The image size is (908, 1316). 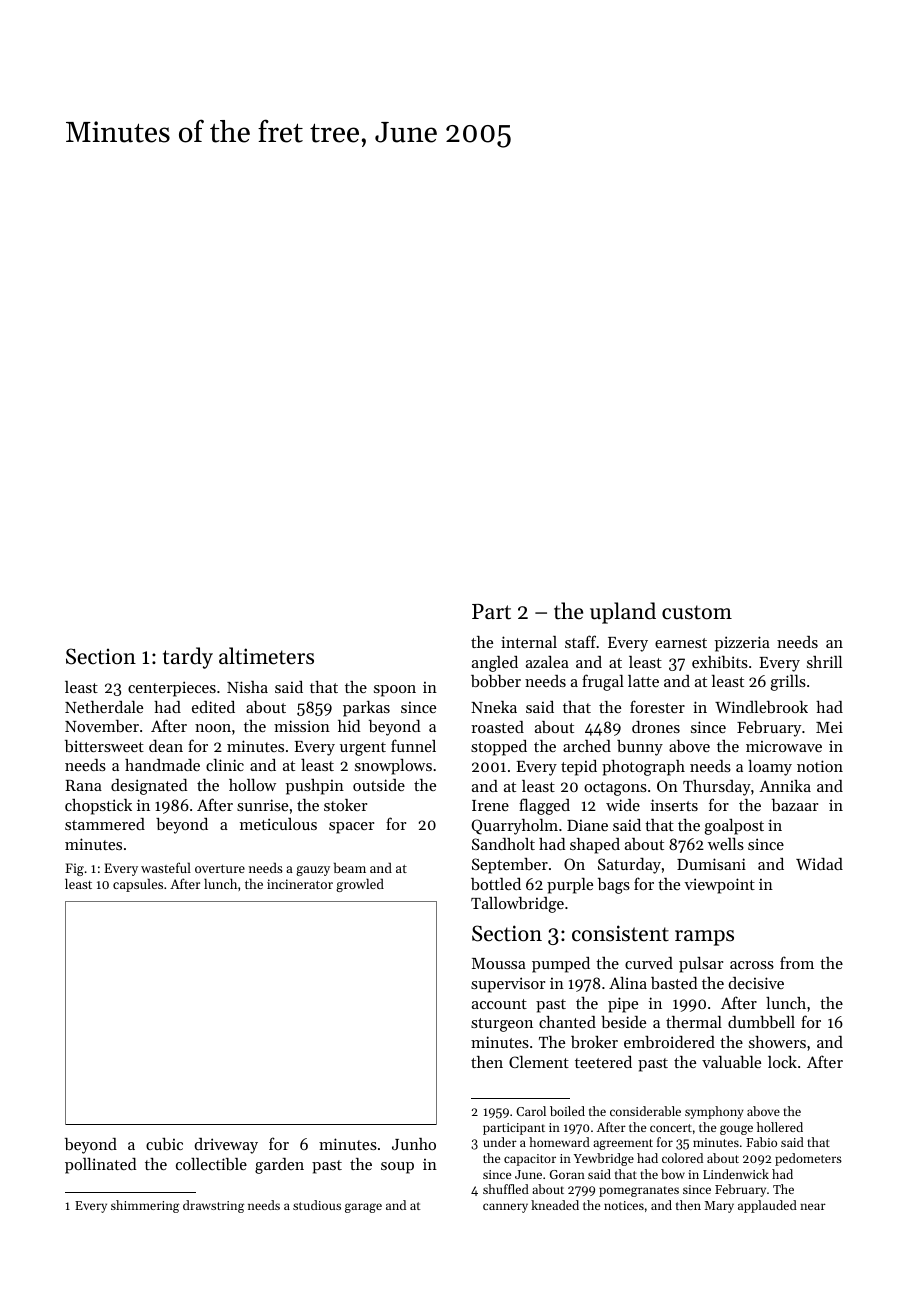 I want to click on Irene, so click(x=490, y=805).
